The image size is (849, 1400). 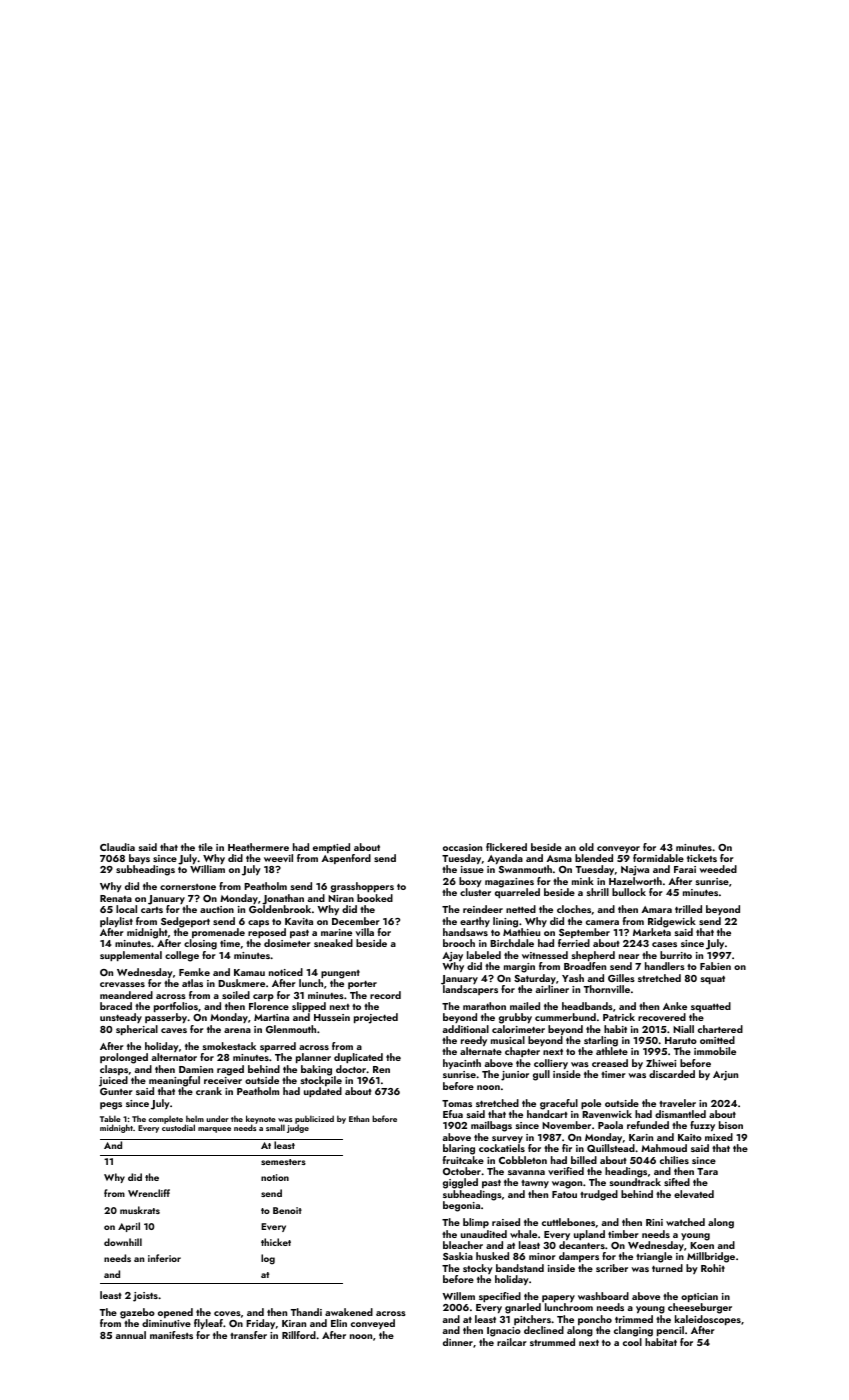 What do you see at coordinates (124, 1058) in the page?
I see `prolonged` at bounding box center [124, 1058].
